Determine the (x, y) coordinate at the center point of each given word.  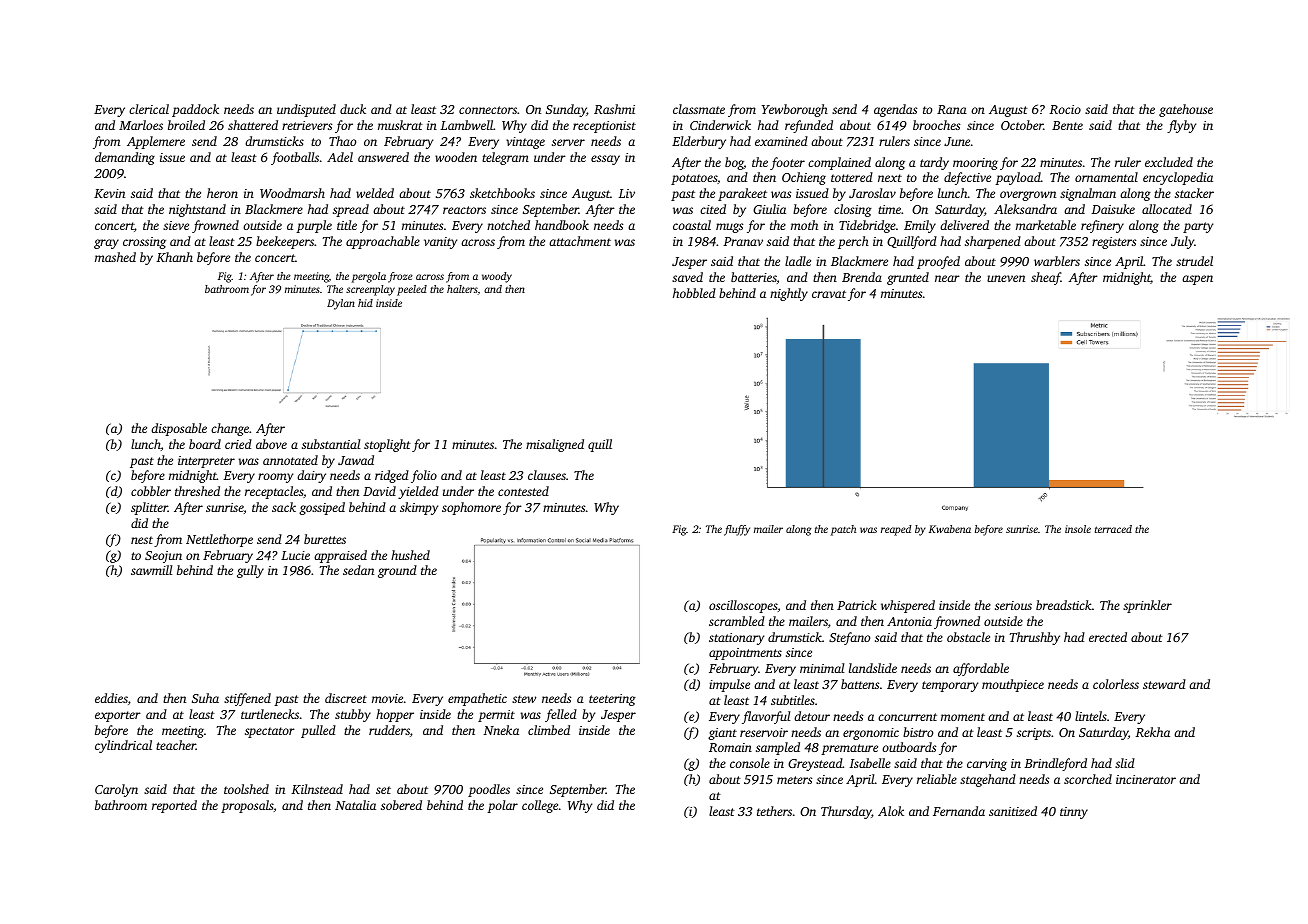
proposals (247, 806)
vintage (525, 143)
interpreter (206, 462)
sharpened (993, 242)
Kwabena (950, 529)
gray (106, 244)
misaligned (555, 445)
